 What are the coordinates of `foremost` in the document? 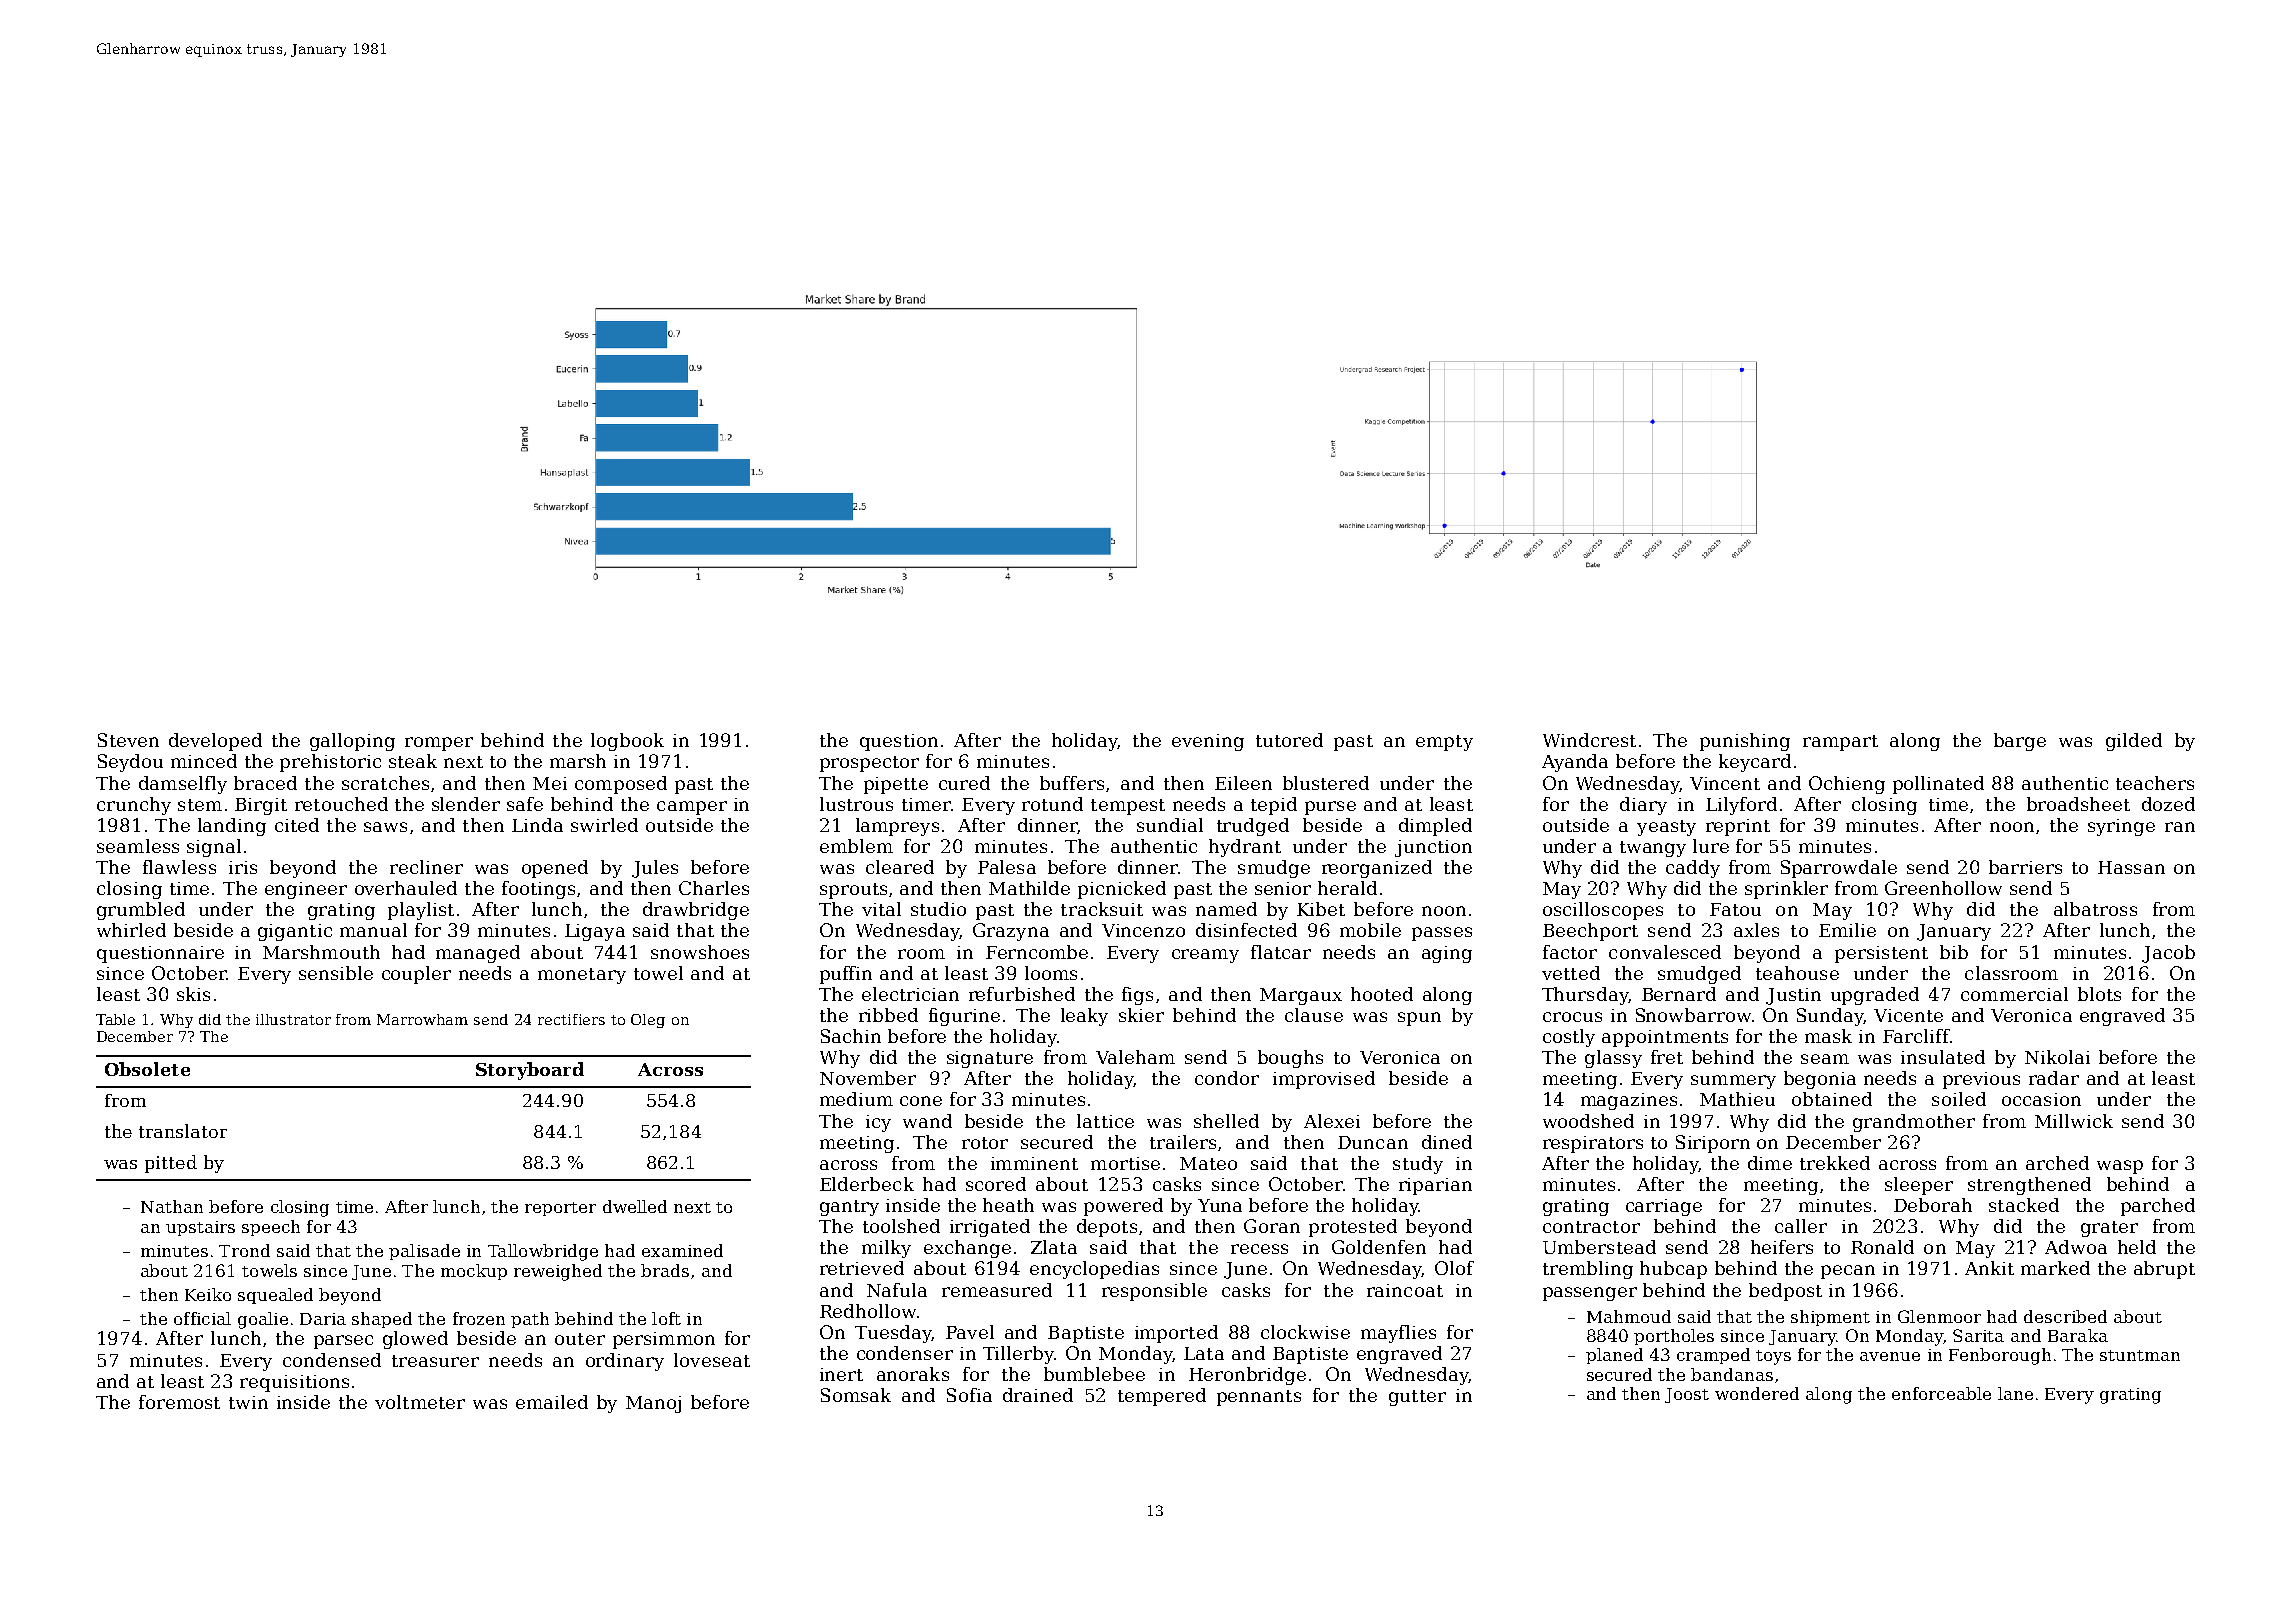 It's located at (179, 1402).
